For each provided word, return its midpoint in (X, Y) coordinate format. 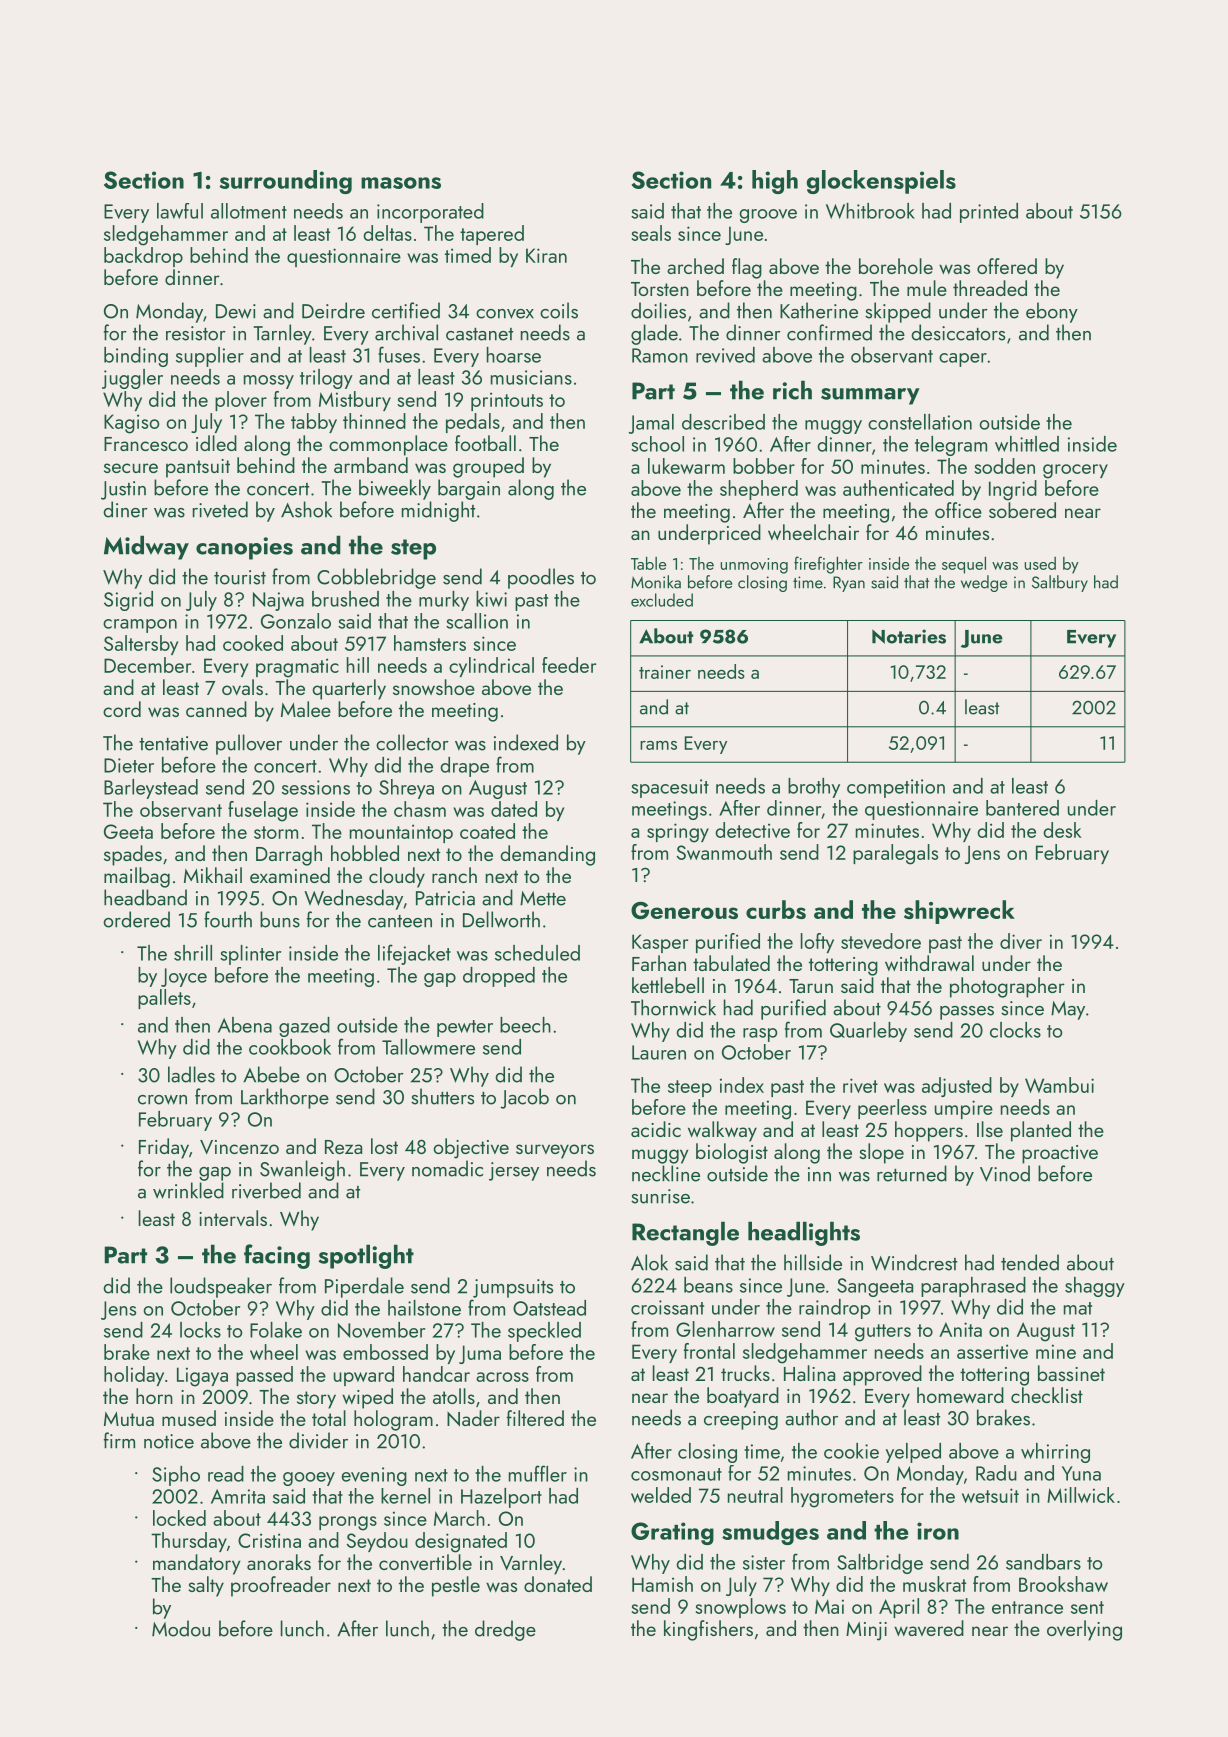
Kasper (660, 943)
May (1068, 1010)
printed (989, 213)
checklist (1047, 1395)
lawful (180, 211)
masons (401, 183)
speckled (544, 1332)
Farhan (659, 963)
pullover (249, 744)
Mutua (129, 1419)
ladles (191, 1074)
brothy (814, 788)
